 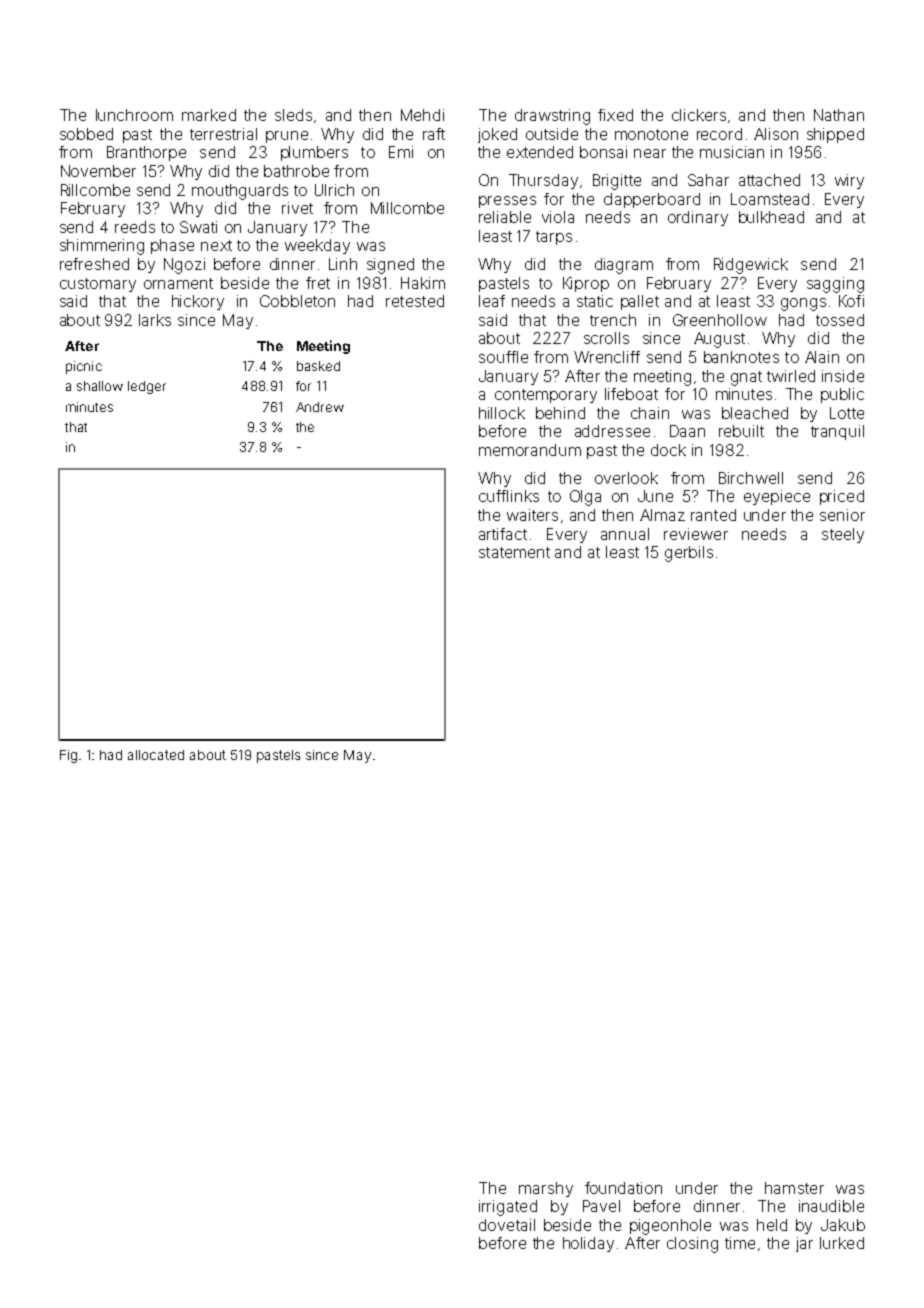 I want to click on gerbils, so click(x=689, y=554).
